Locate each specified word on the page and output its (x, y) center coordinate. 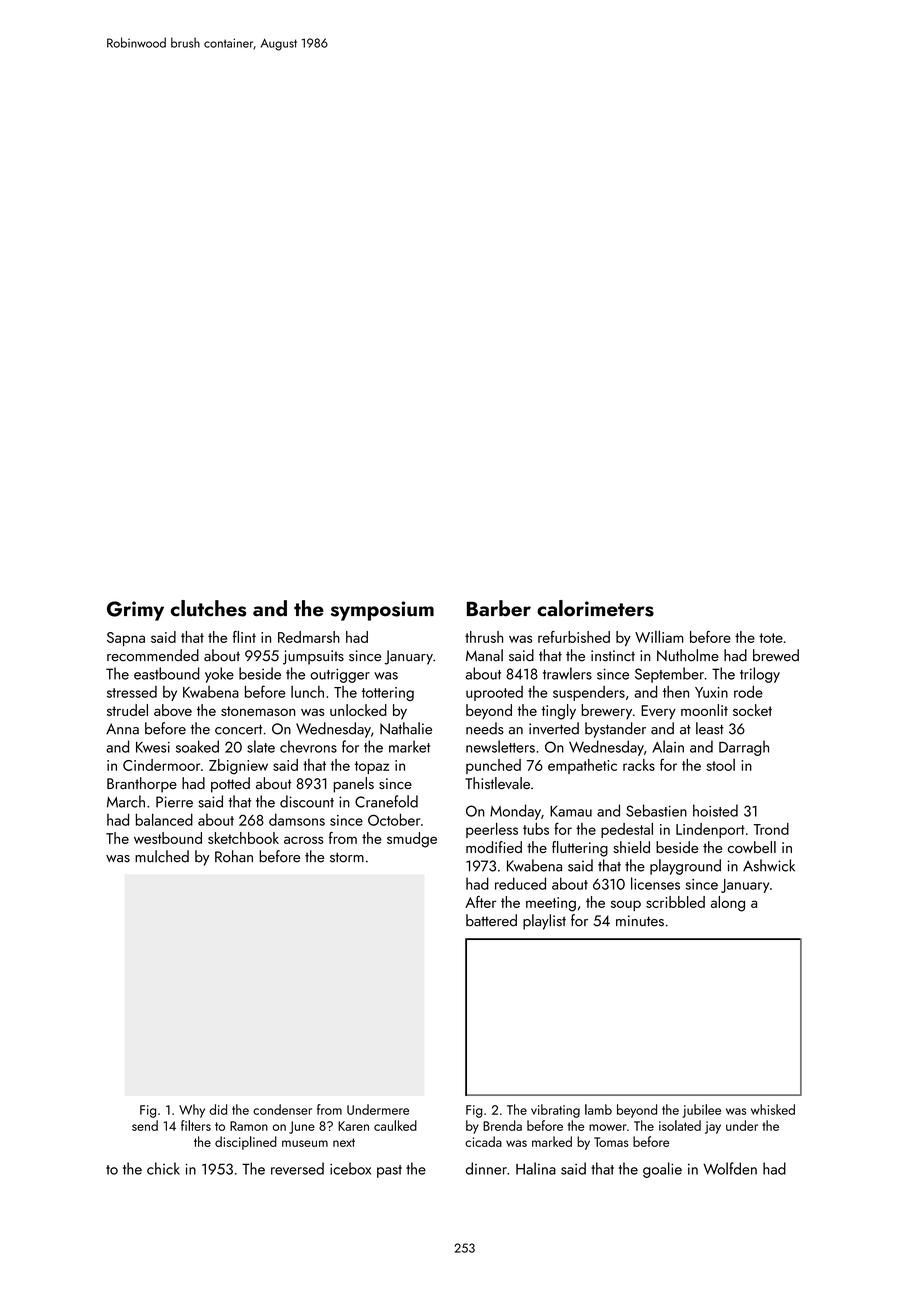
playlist (544, 922)
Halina (536, 1168)
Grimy (135, 611)
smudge (412, 840)
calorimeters (595, 608)
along (728, 904)
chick (163, 1168)
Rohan (234, 856)
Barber (499, 608)
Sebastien (656, 810)
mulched (162, 856)
